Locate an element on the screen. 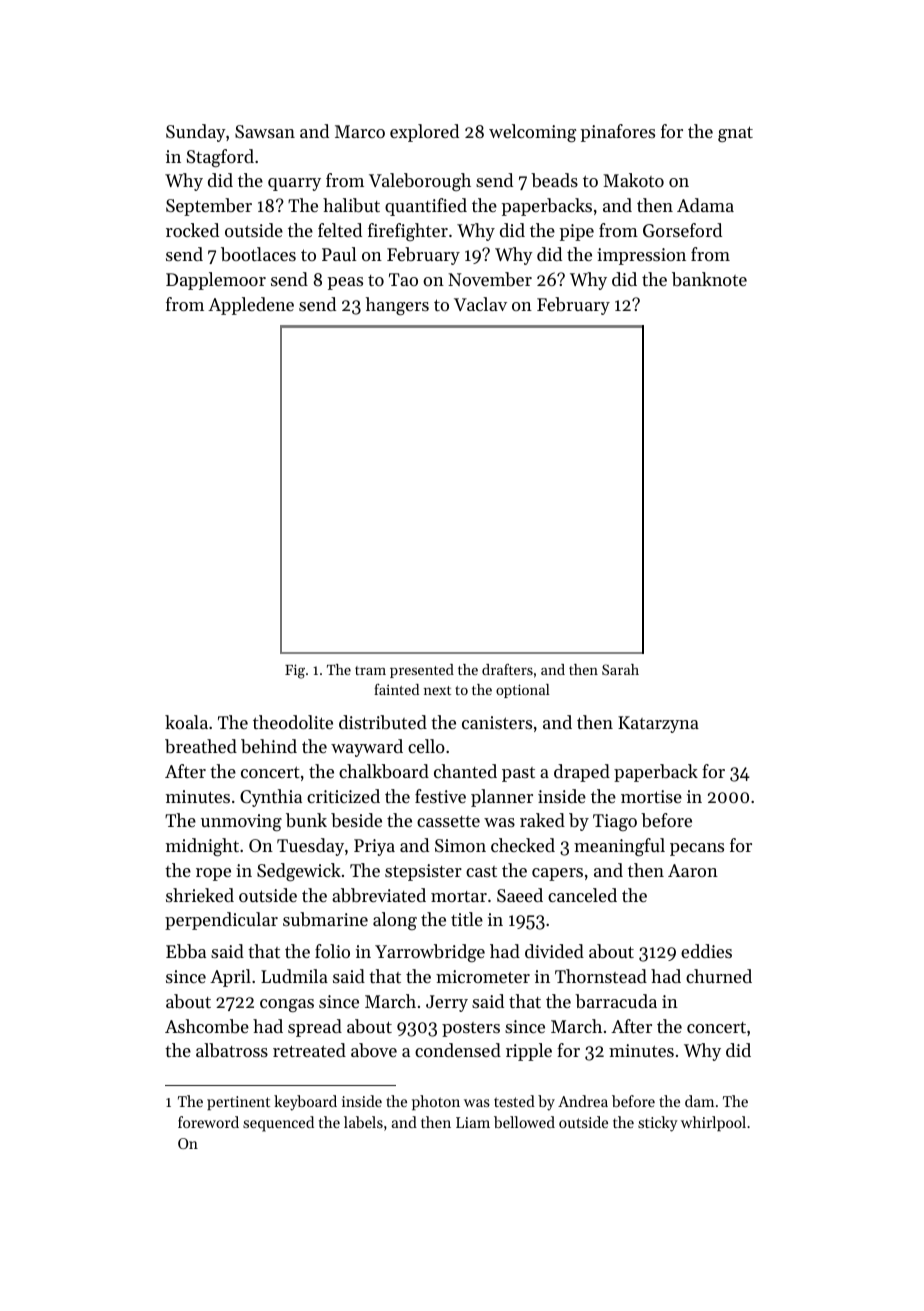  Dapplemoor is located at coordinates (216, 281).
